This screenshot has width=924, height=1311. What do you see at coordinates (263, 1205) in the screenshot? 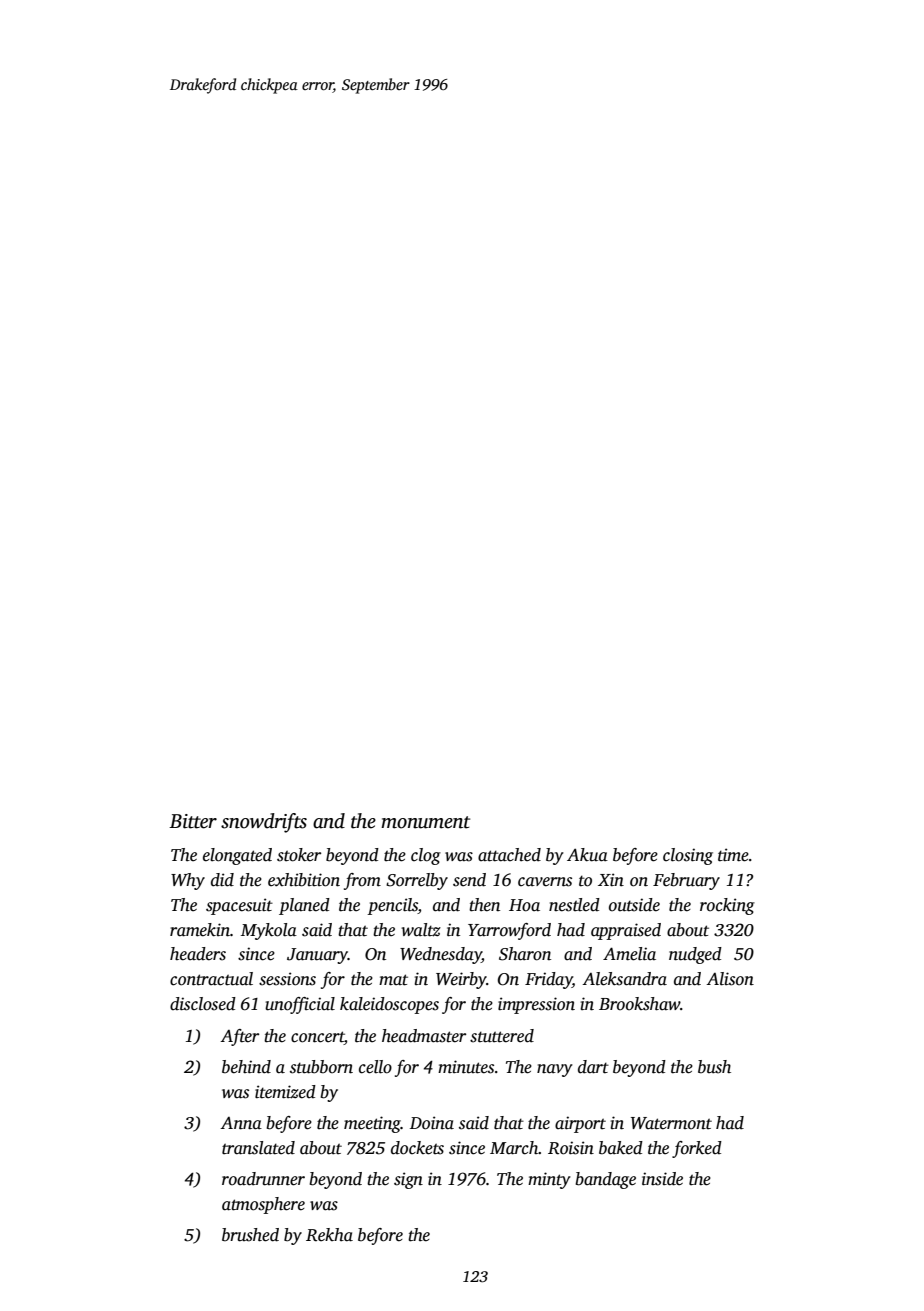
I see `atmosphere` at bounding box center [263, 1205].
